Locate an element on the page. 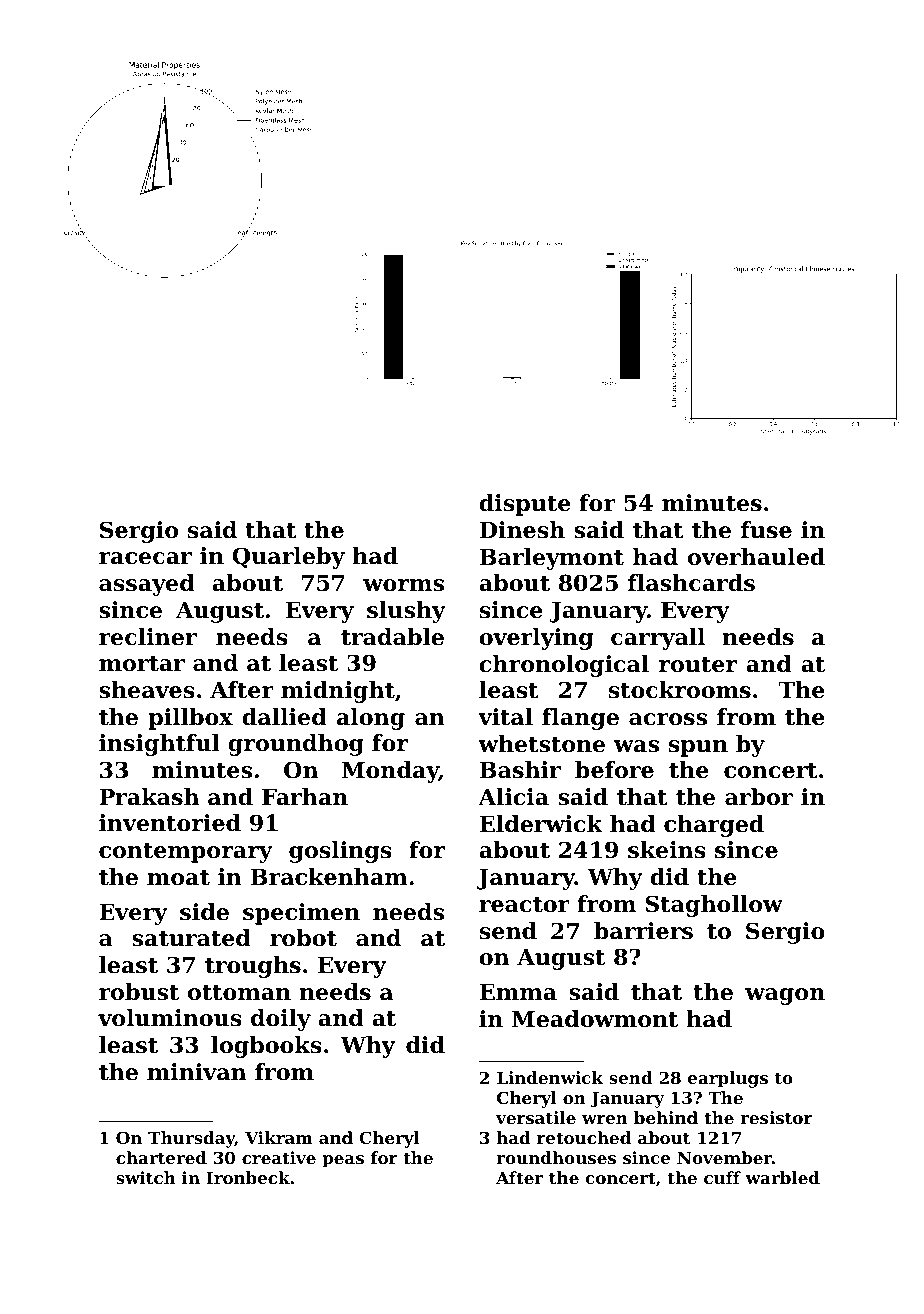  minivan is located at coordinates (196, 1072).
